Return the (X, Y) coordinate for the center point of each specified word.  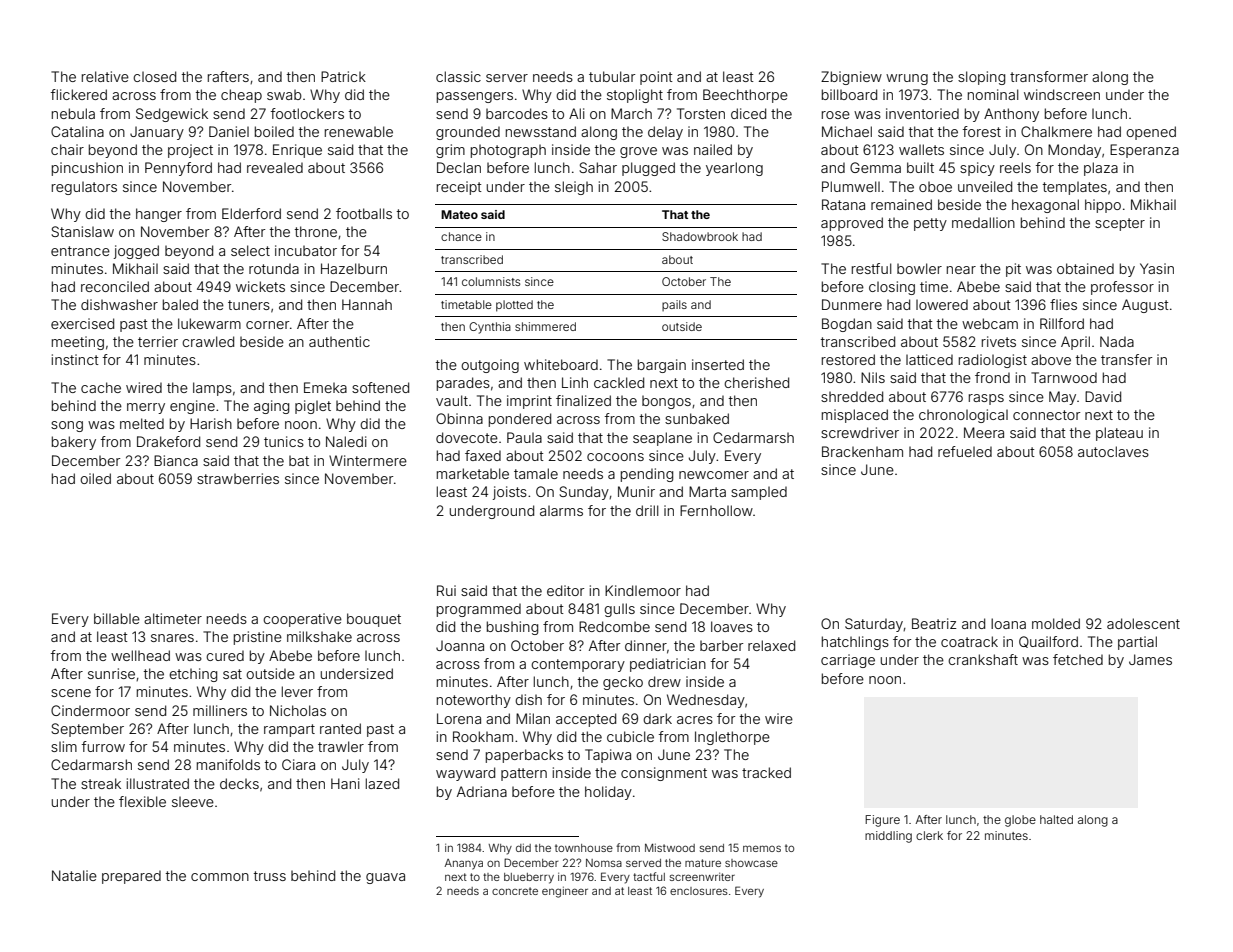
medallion (983, 222)
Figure (882, 821)
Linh (575, 382)
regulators (84, 188)
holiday (608, 793)
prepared (131, 877)
